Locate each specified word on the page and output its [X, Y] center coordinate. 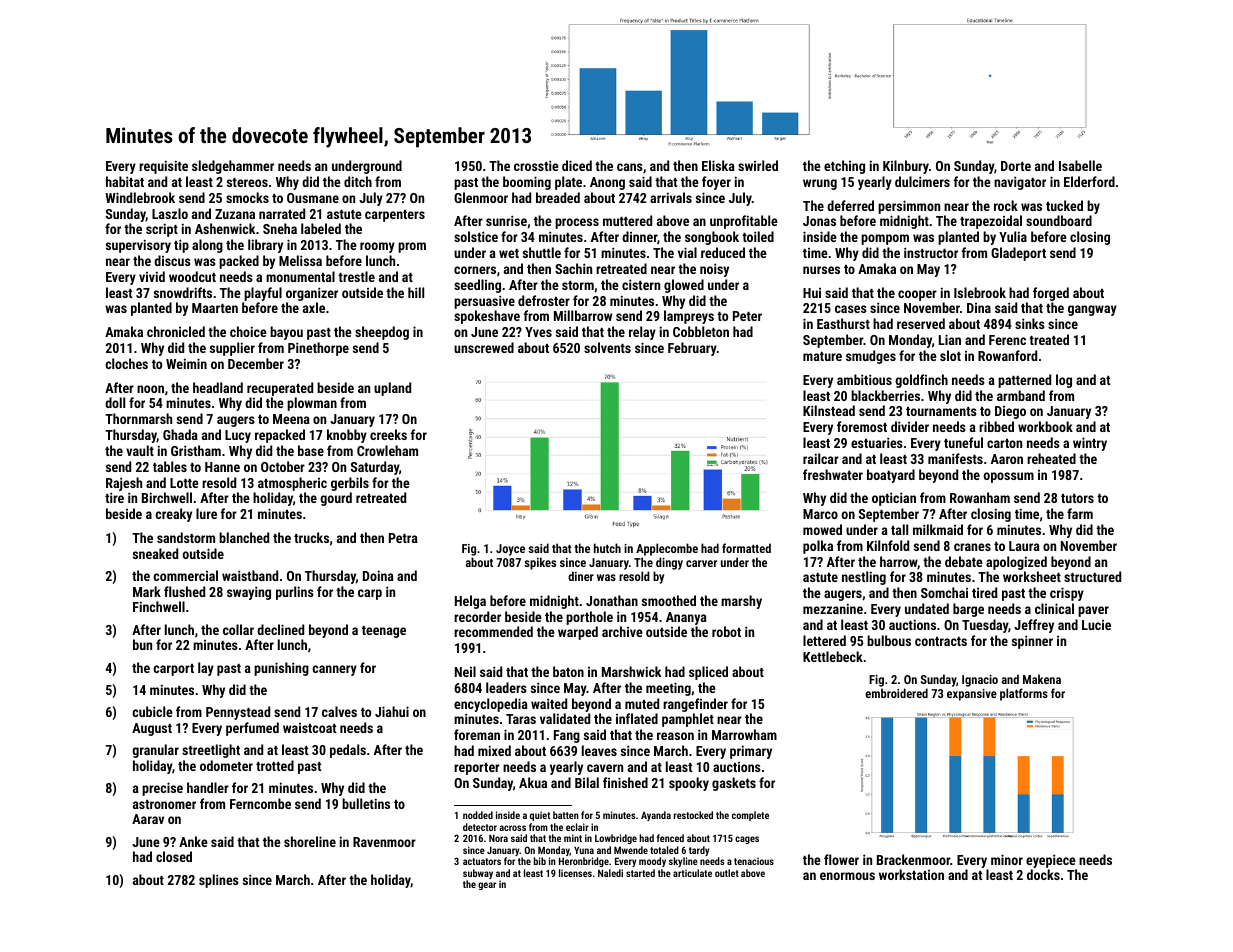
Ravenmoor [384, 842]
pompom [885, 239]
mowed [822, 529]
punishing [281, 669]
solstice [476, 236]
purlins [295, 593]
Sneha [280, 228]
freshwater [833, 474]
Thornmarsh [138, 418]
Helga [470, 602]
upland [392, 389]
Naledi [610, 873]
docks [1043, 874]
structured [1092, 576]
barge [968, 610]
